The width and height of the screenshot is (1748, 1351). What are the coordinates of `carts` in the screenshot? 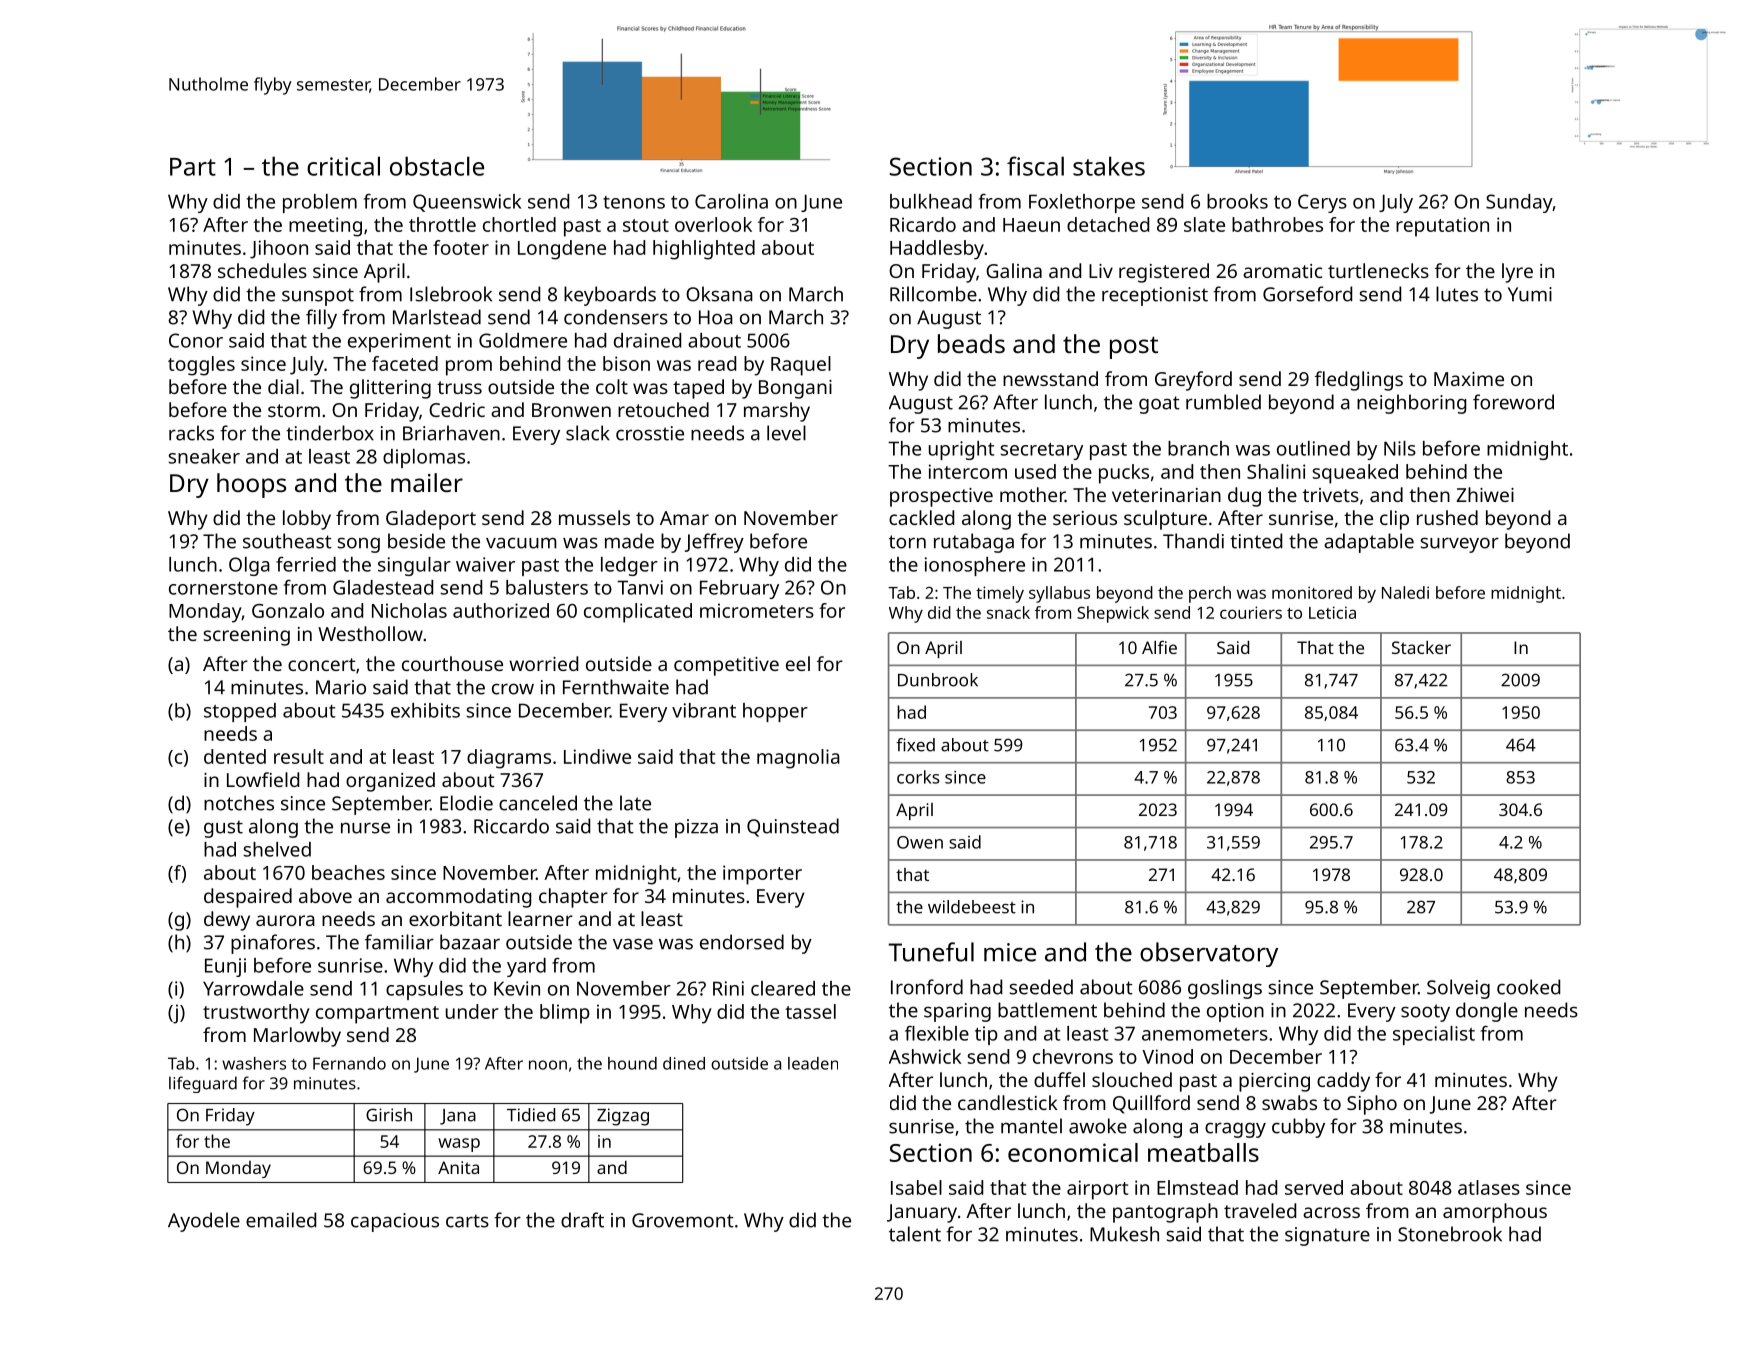 It's located at (467, 1221).
